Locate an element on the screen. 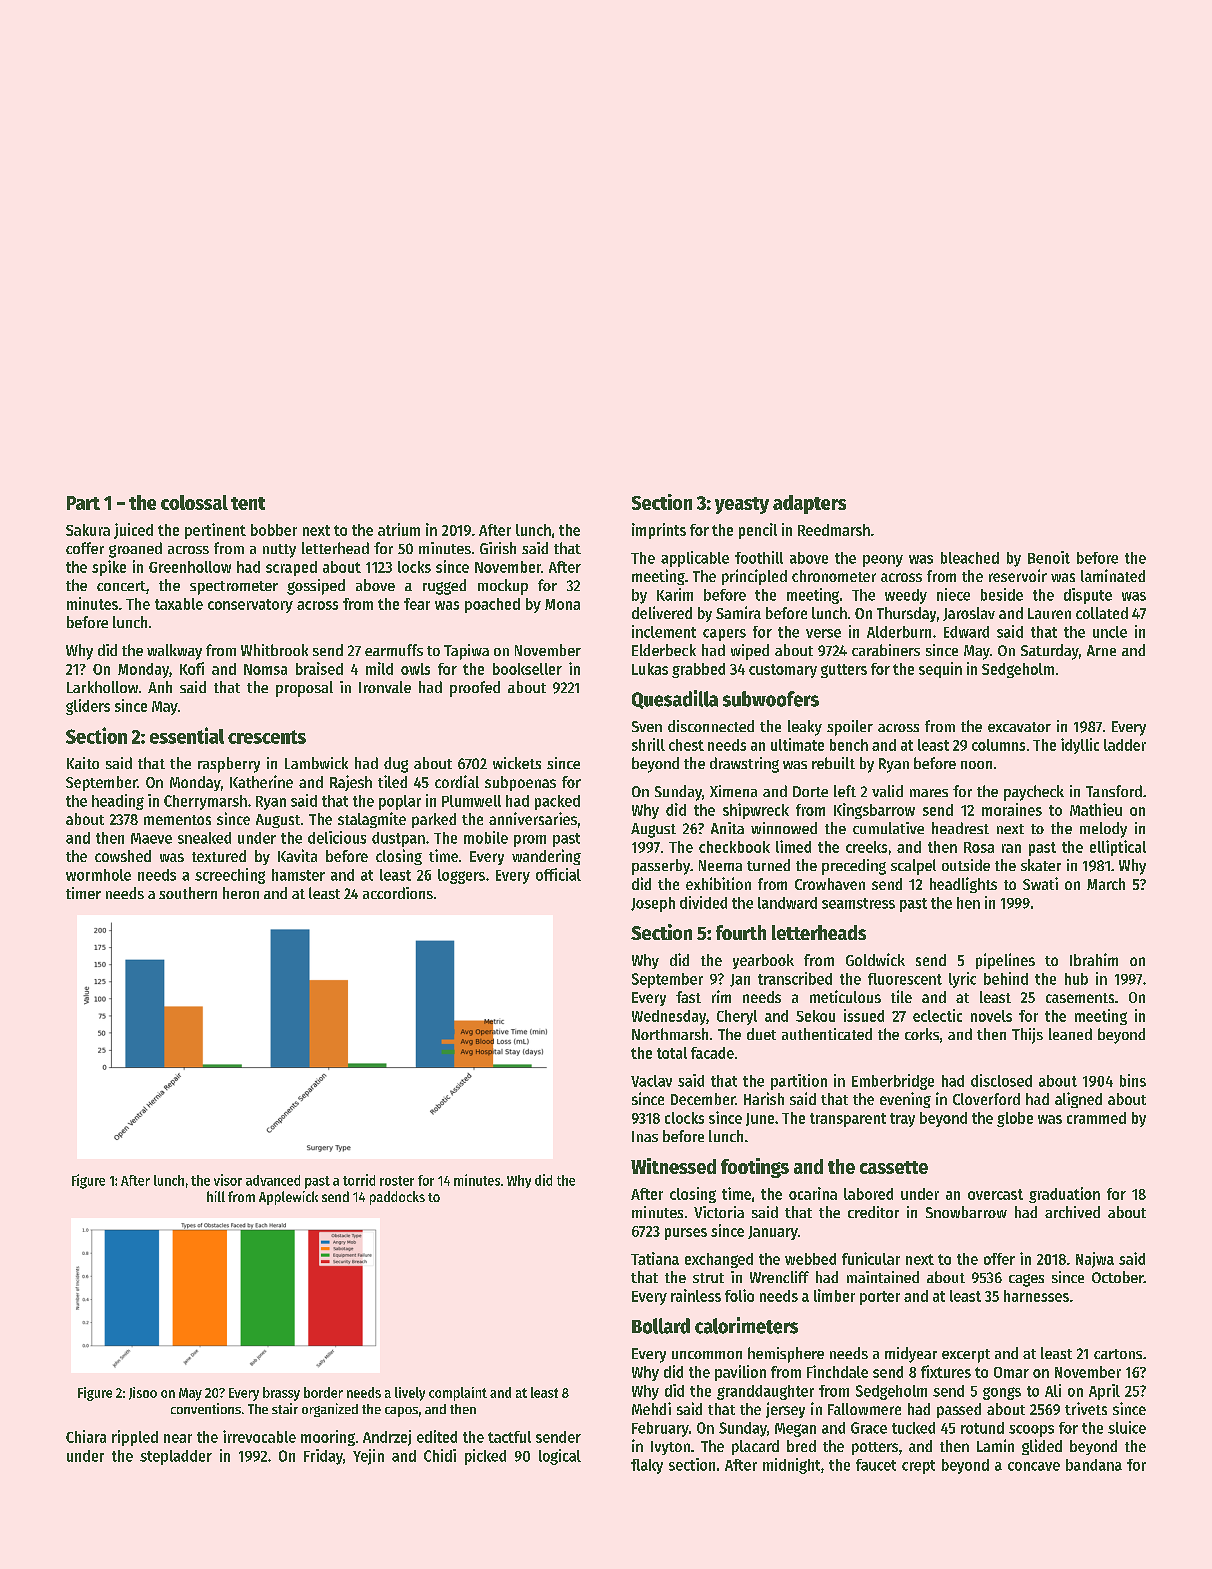  conventions is located at coordinates (206, 1408).
